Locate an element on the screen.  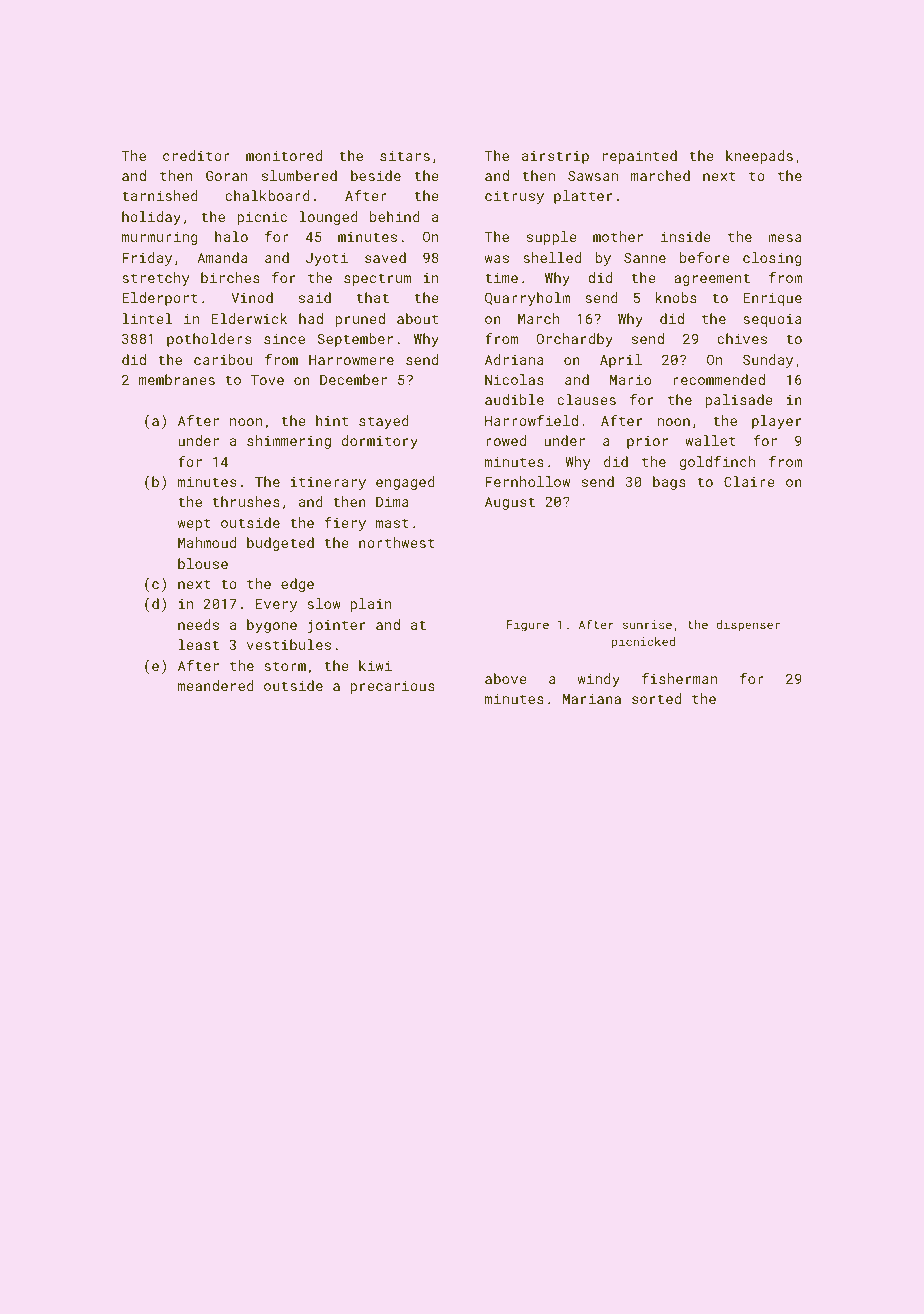
Sanne is located at coordinates (645, 257).
